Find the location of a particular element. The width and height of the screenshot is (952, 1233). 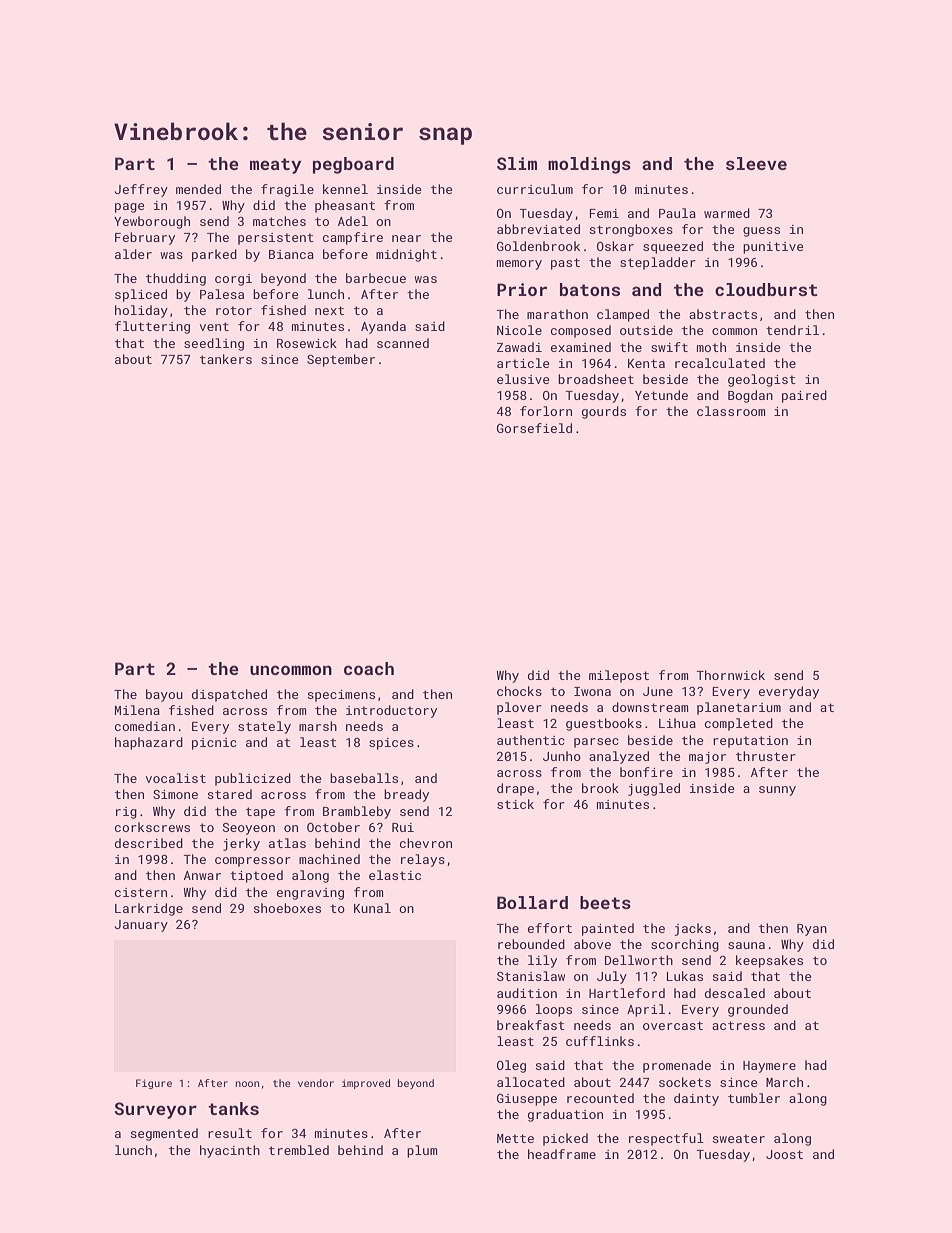

coach is located at coordinates (369, 668).
